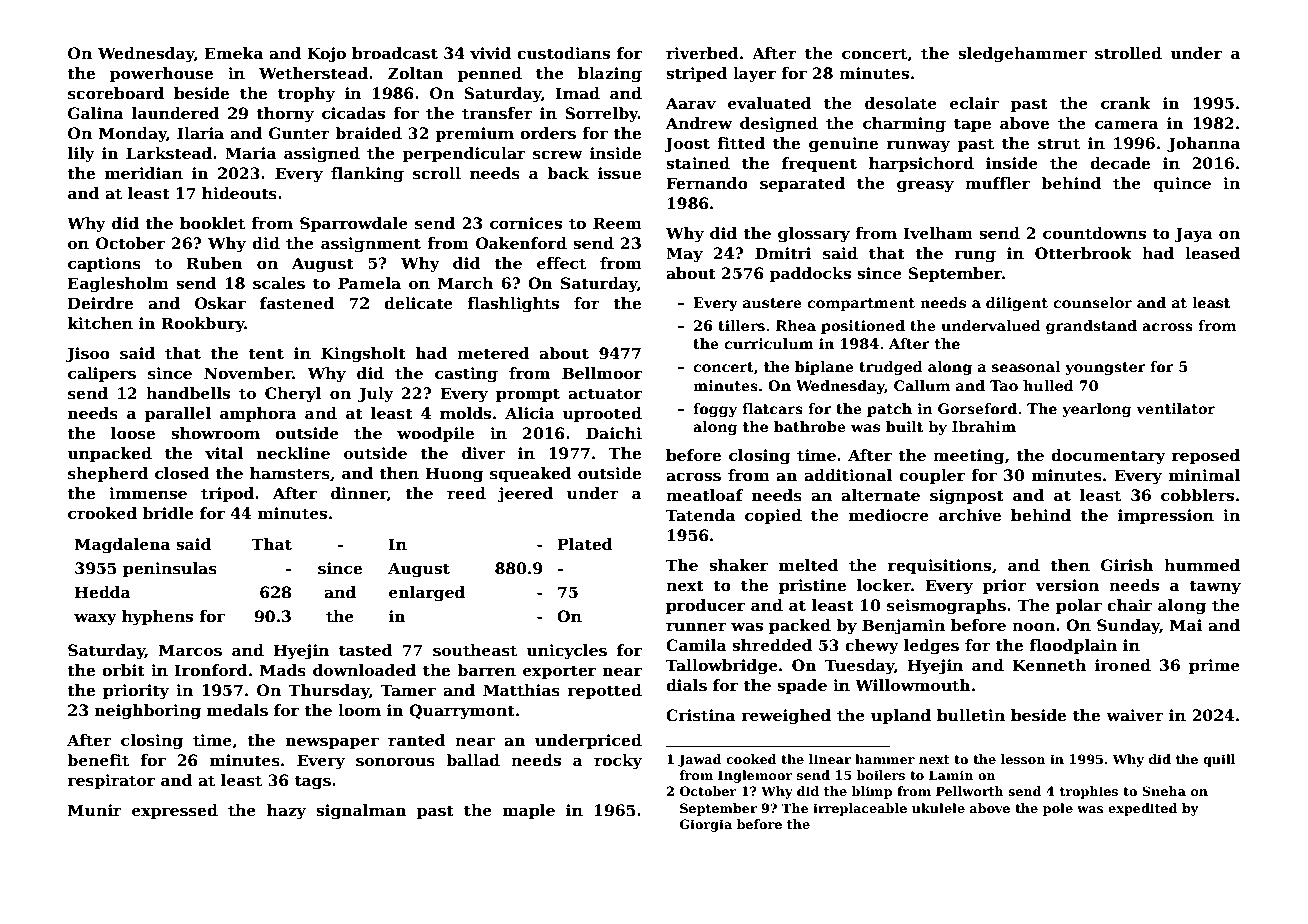  Describe the element at coordinates (702, 53) in the screenshot. I see `riverbed` at that location.
